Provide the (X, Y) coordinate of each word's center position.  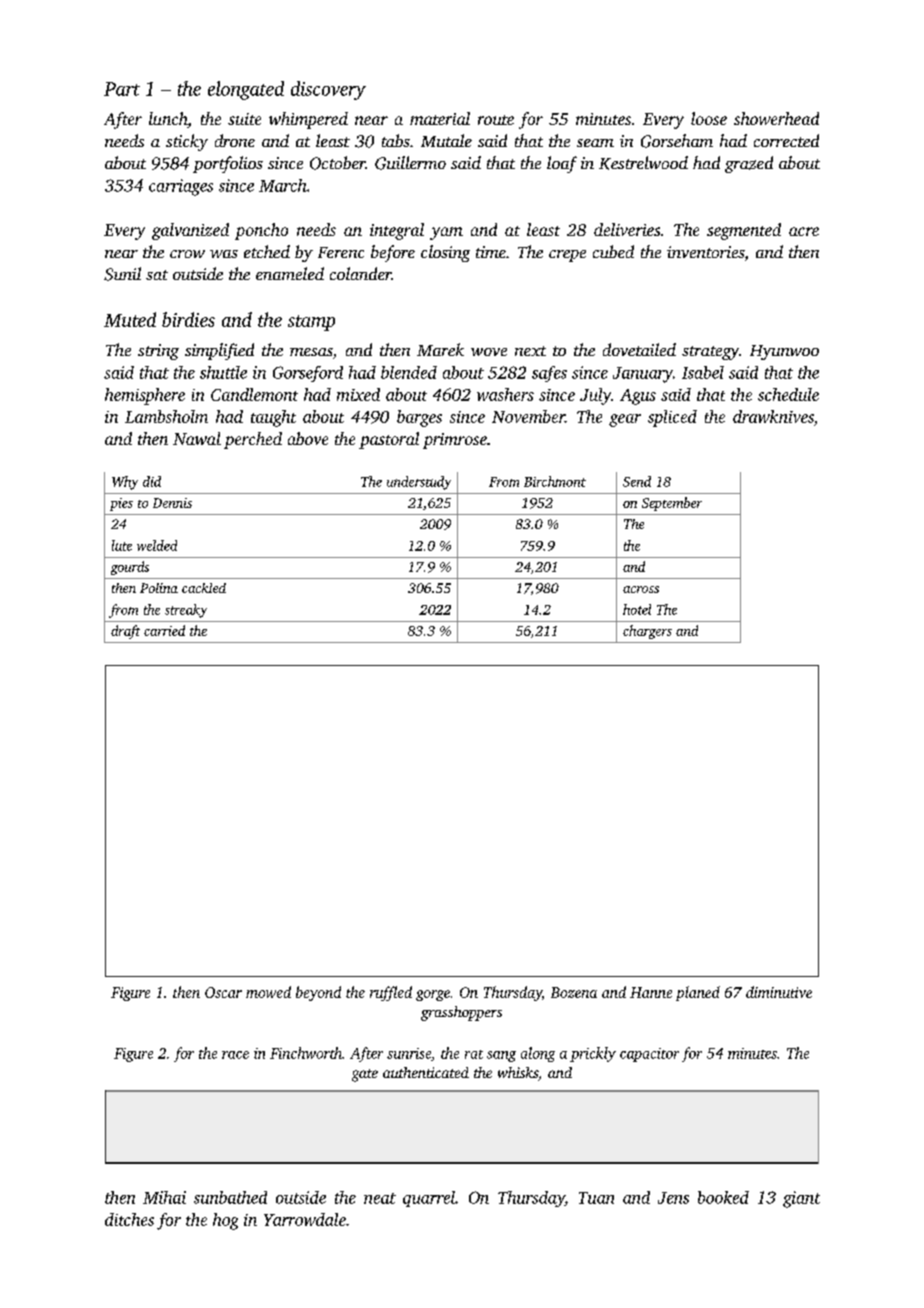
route (496, 120)
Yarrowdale (305, 1219)
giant (801, 1199)
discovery (328, 90)
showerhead (776, 118)
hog (225, 1221)
